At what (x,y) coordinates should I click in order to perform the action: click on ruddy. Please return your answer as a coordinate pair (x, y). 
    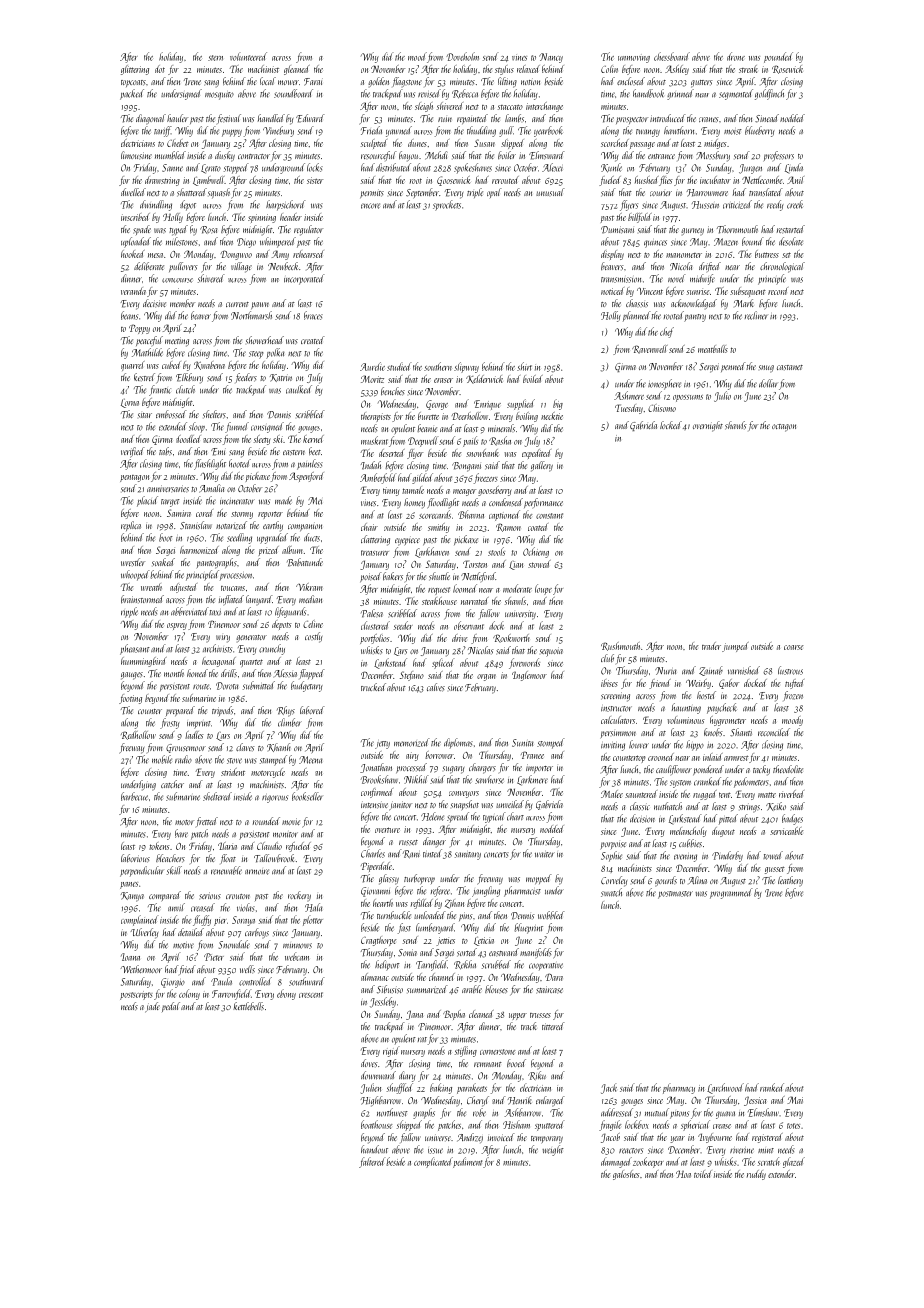
    Looking at the image, I should click on (756, 1175).
